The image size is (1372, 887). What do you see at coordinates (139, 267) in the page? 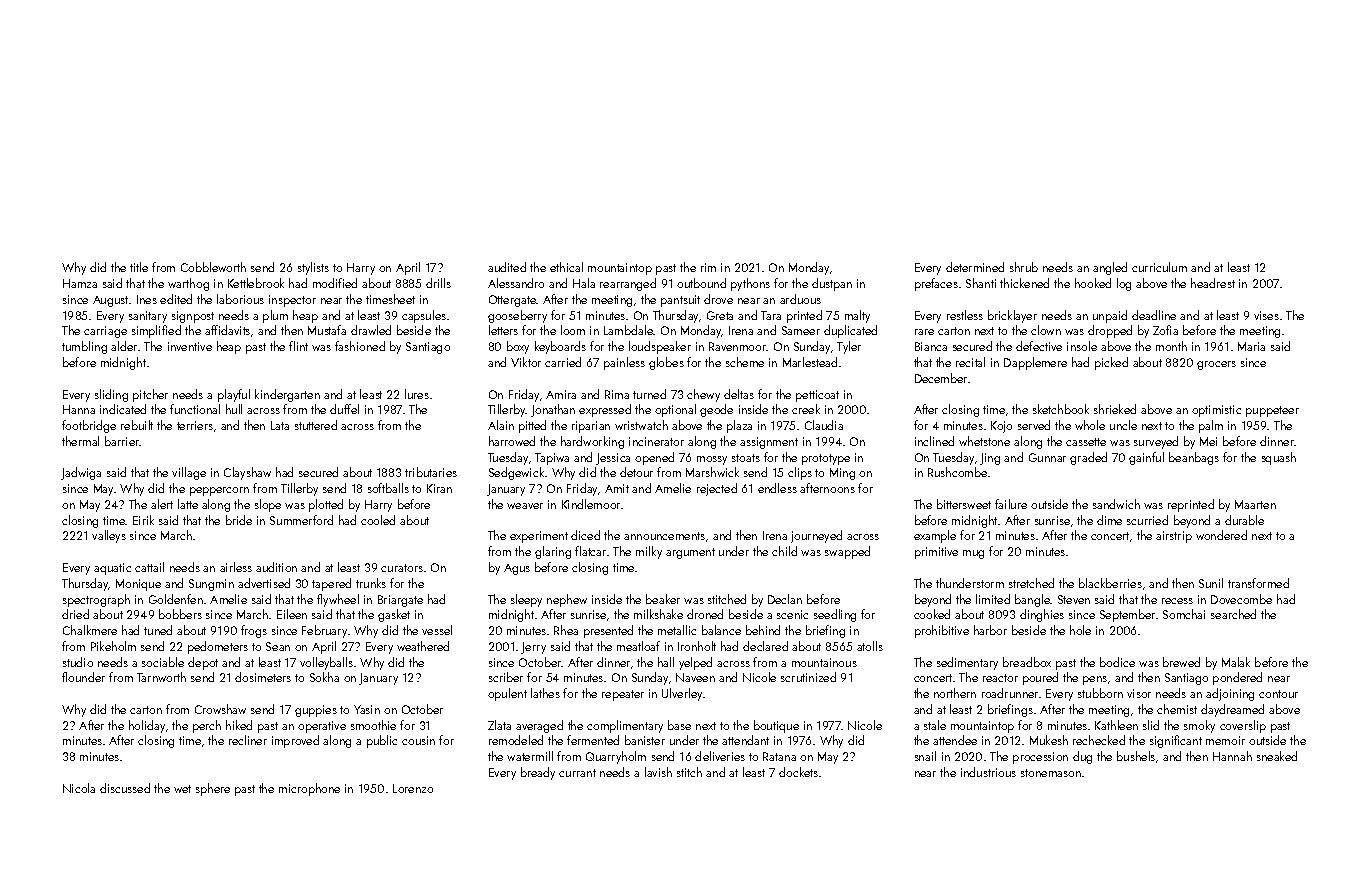
I see `title` at bounding box center [139, 267].
